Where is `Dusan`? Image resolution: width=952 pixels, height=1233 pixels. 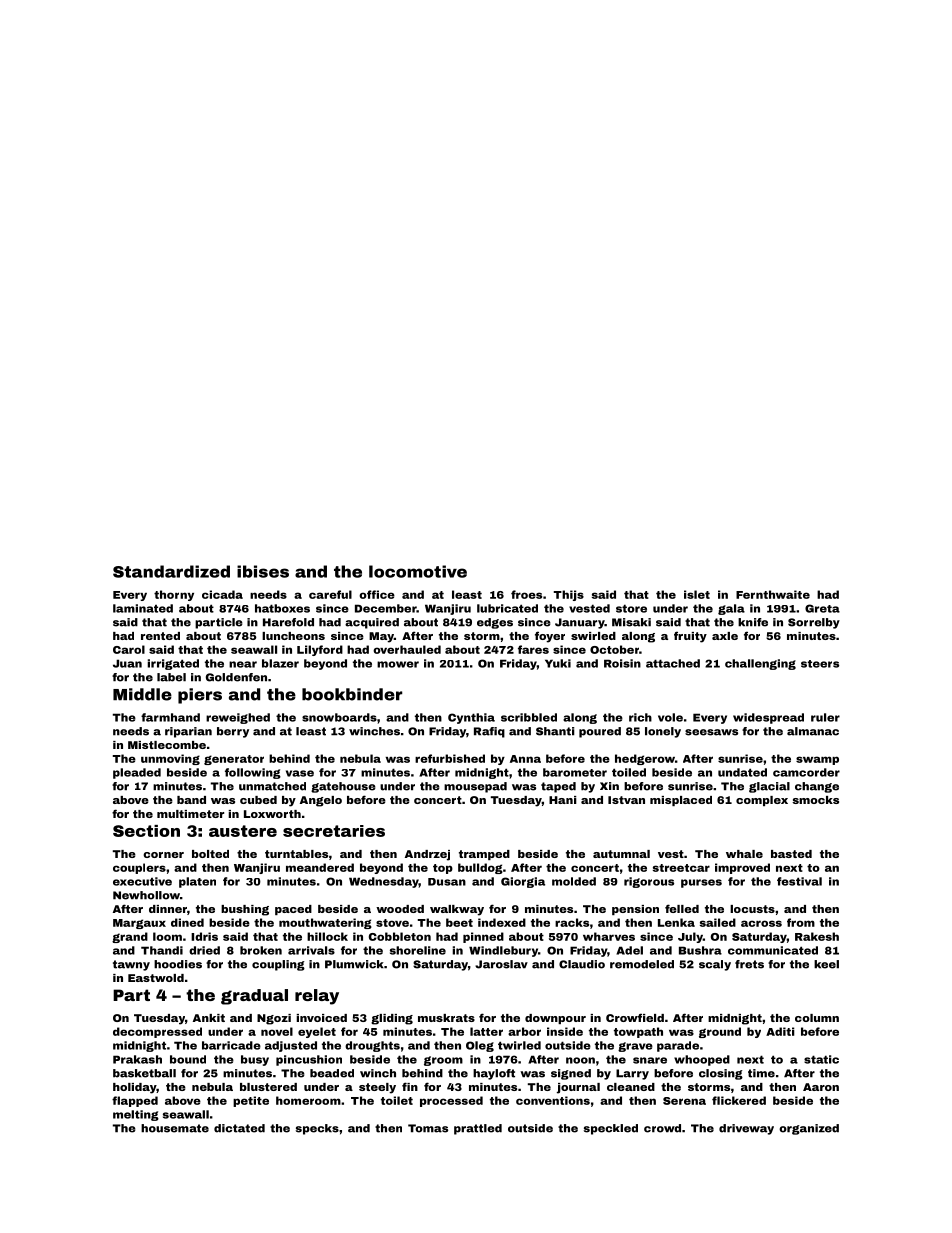
Dusan is located at coordinates (447, 882).
